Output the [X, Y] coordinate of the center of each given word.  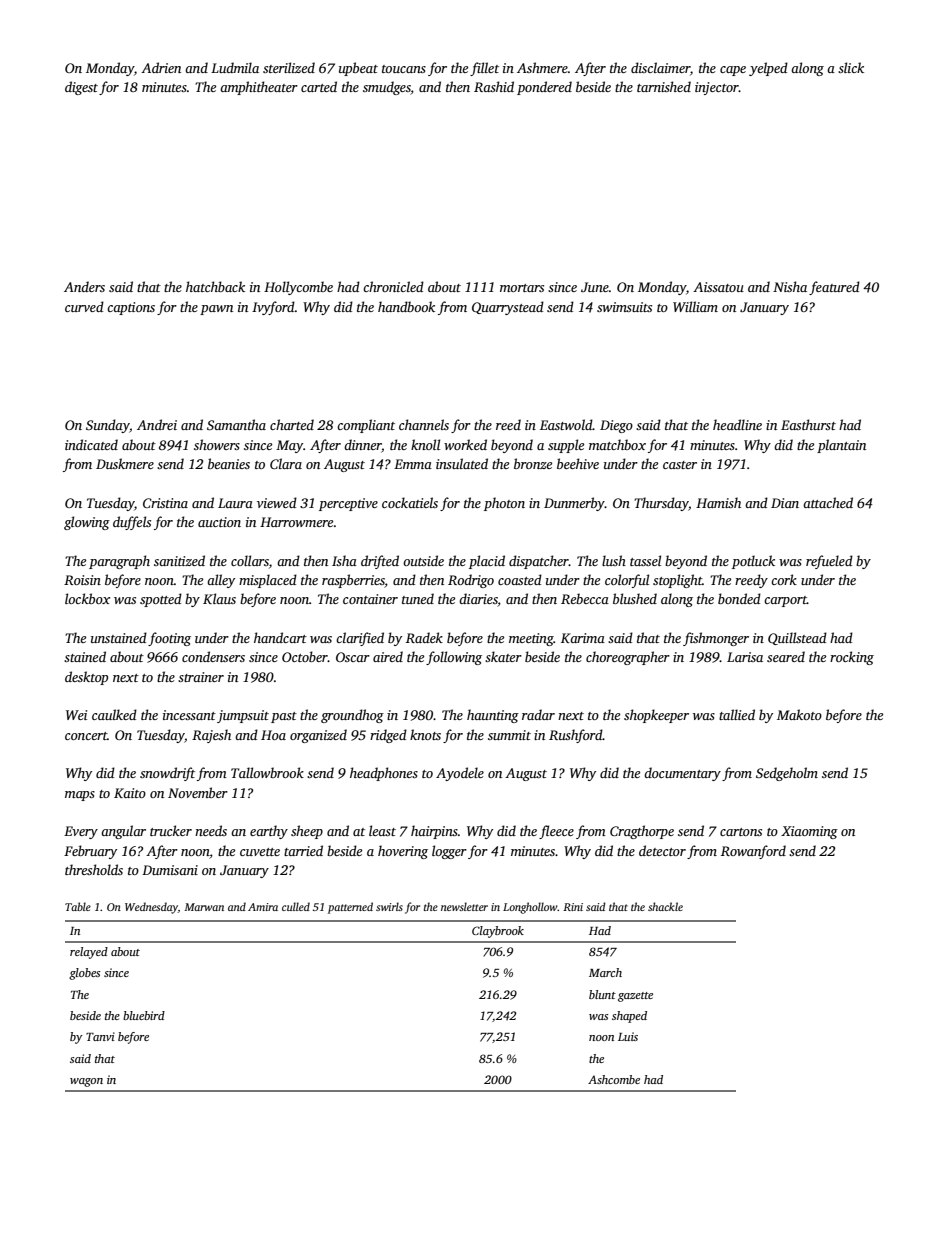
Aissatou [718, 287]
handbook [406, 306]
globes [84, 974]
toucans [404, 69]
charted [292, 424]
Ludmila [235, 67]
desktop [86, 678]
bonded [739, 598]
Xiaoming [809, 832]
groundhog [352, 716]
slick [851, 67]
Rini [573, 907]
